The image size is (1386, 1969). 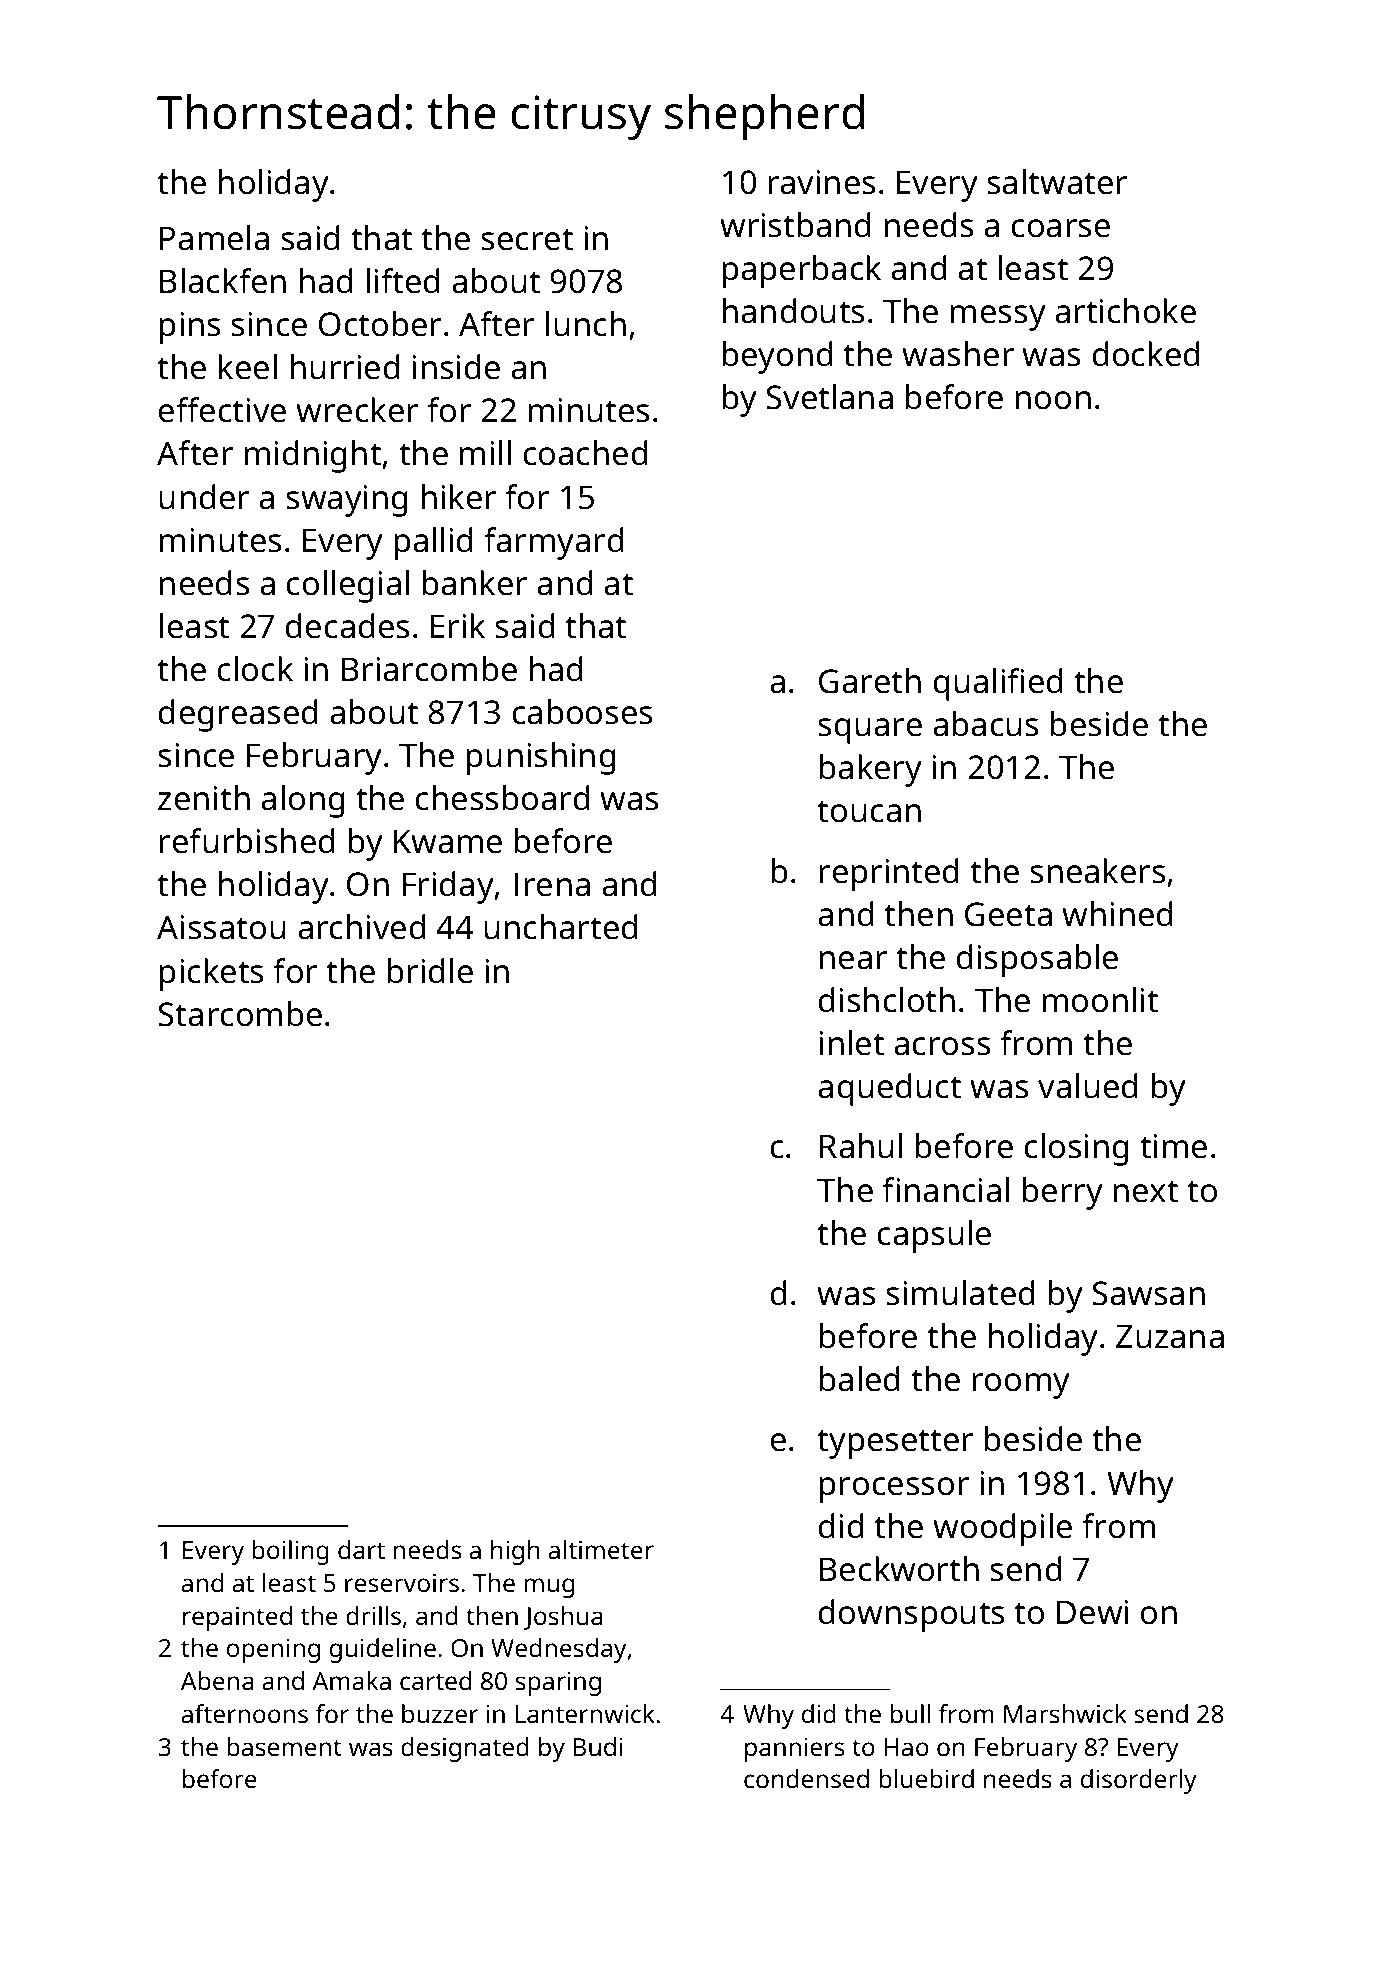 What do you see at coordinates (806, 1778) in the page?
I see `condensed` at bounding box center [806, 1778].
